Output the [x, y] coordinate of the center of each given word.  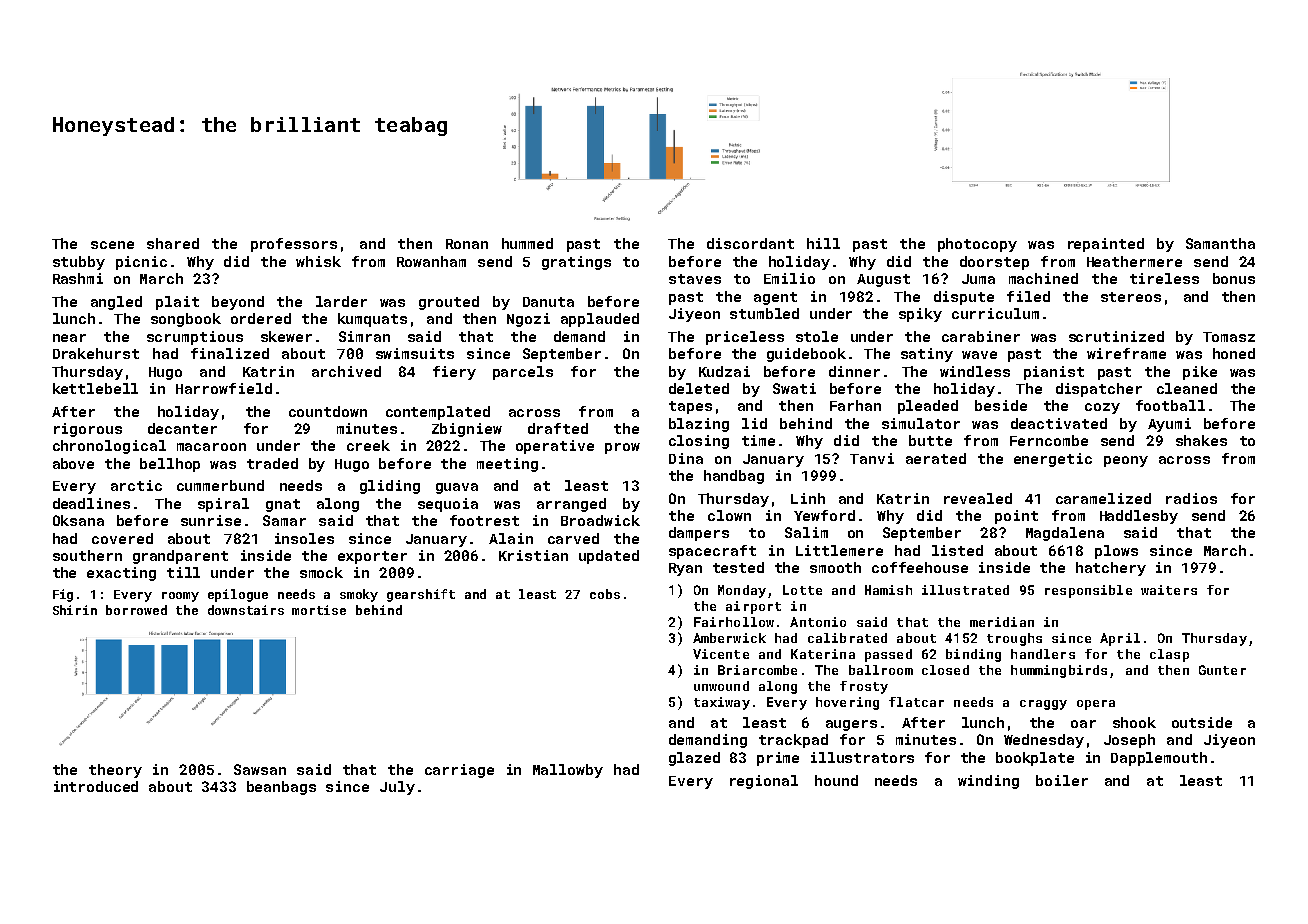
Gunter [1222, 670]
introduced [96, 786]
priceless [745, 338]
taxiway [722, 703]
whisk [318, 261]
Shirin [75, 610]
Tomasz [1229, 337]
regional [764, 782]
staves [695, 279]
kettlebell [95, 388]
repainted [1106, 245]
